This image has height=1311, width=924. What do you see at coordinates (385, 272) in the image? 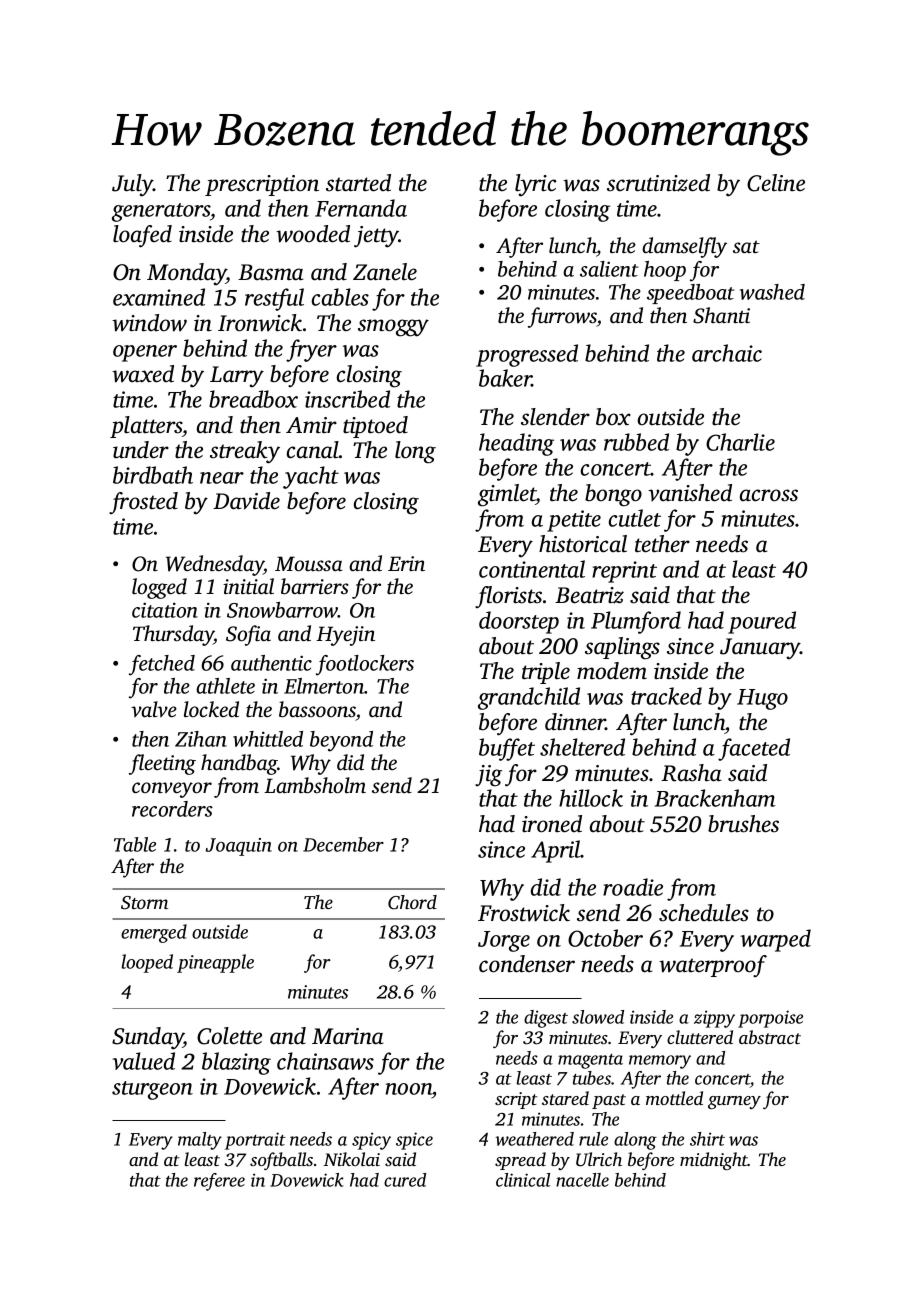
I see `Zanele` at bounding box center [385, 272].
